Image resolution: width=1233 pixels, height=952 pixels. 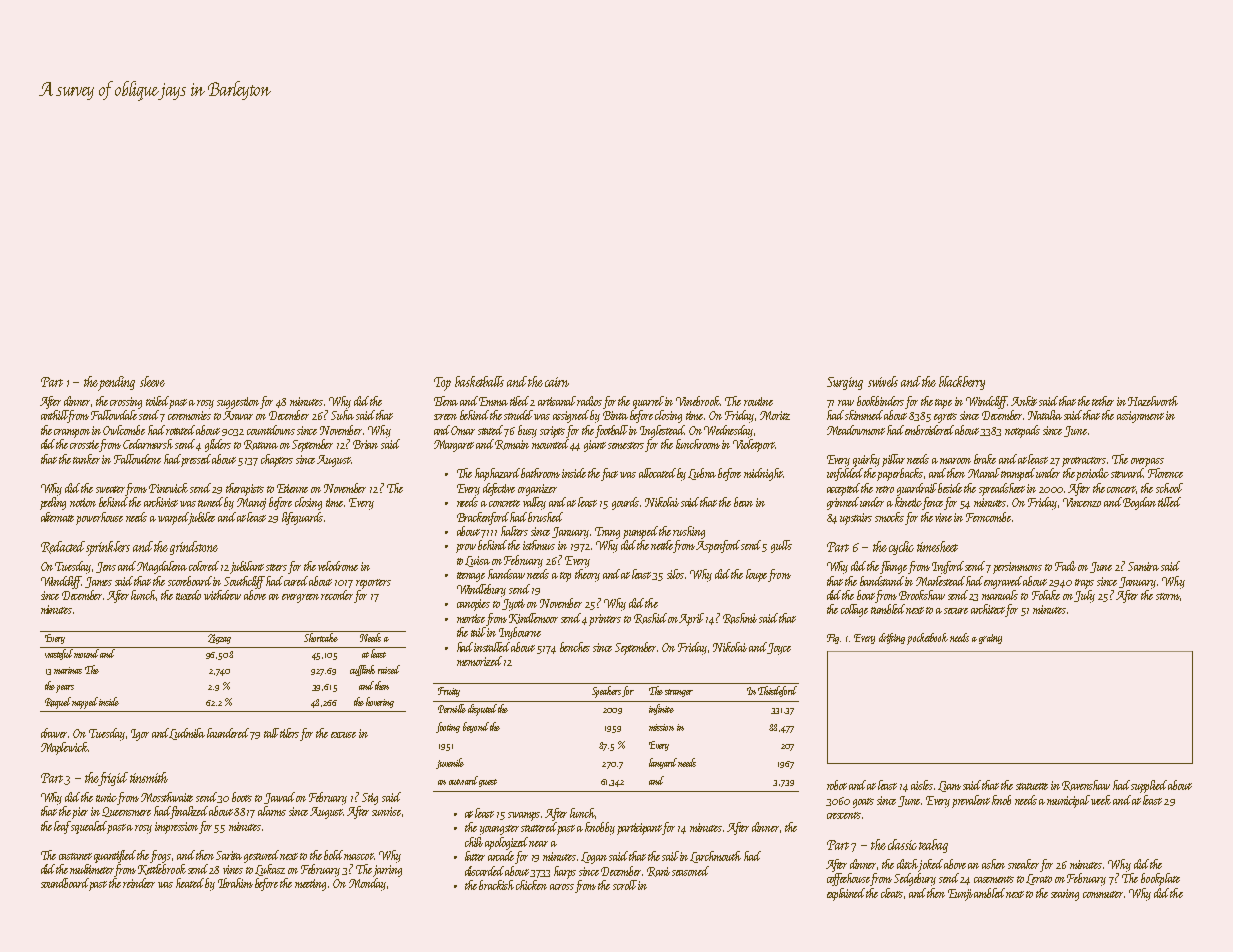 I want to click on halters, so click(x=514, y=531).
